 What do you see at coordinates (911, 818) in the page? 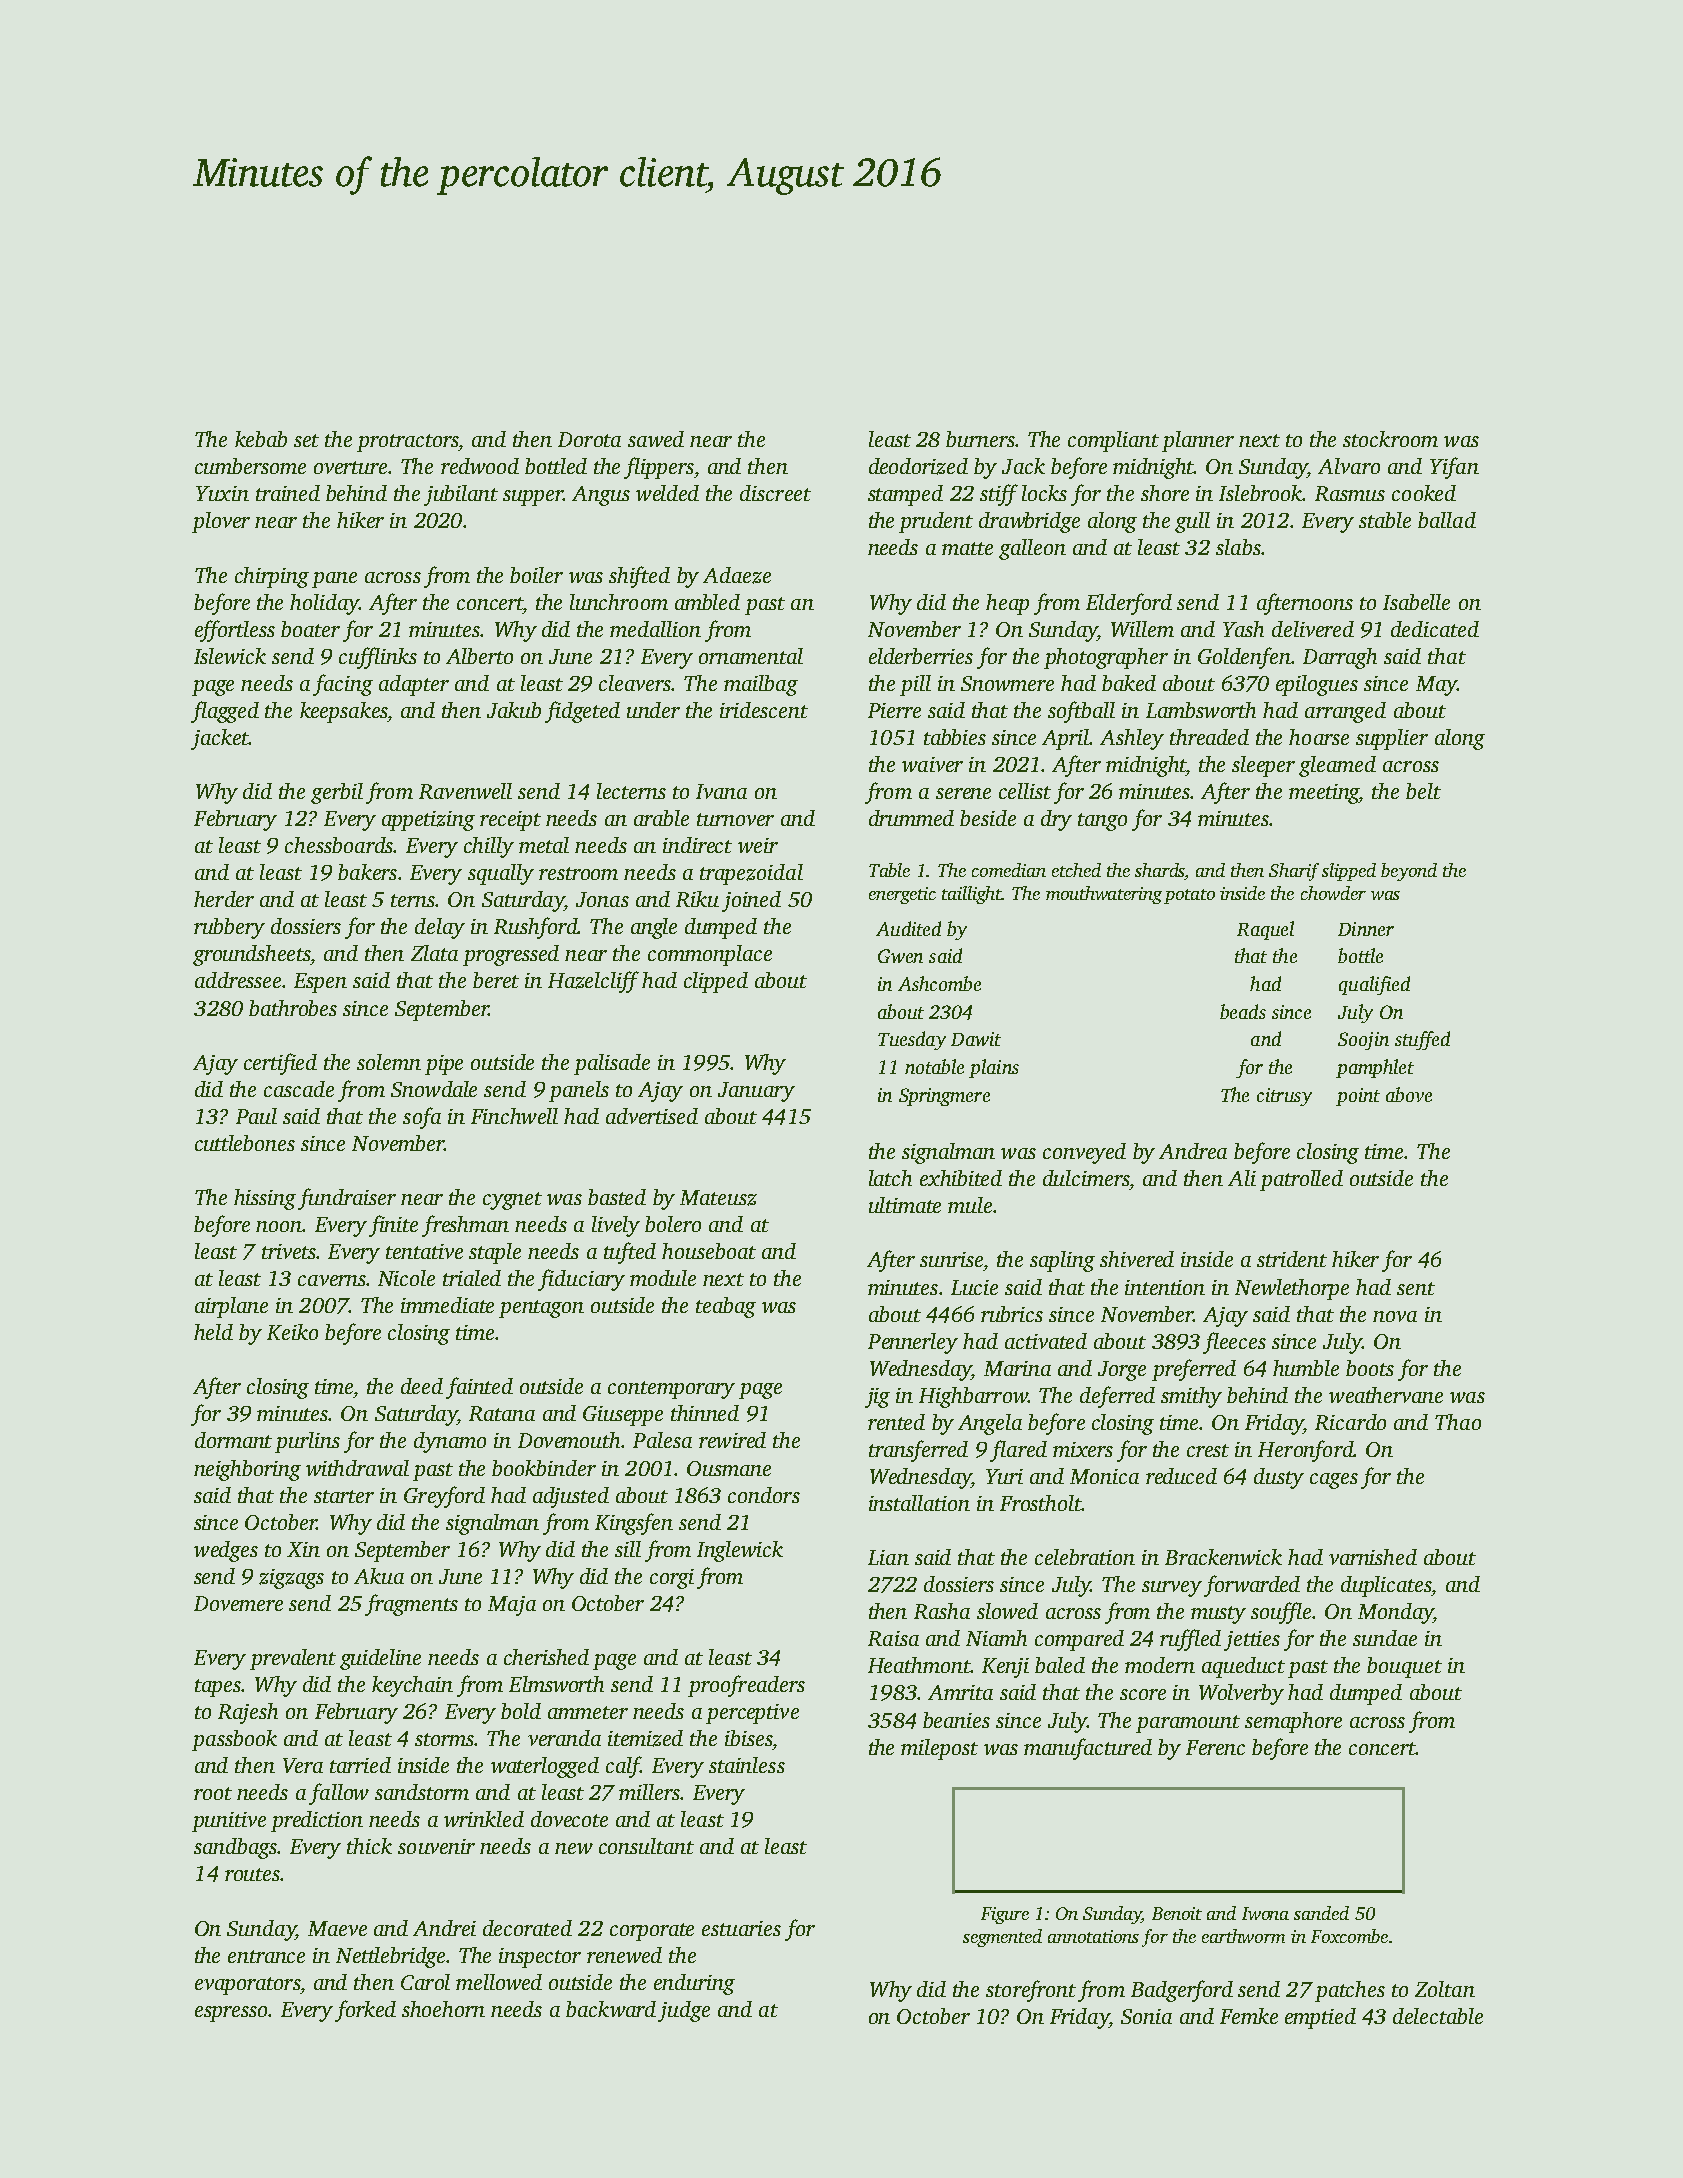
I see `drummed` at bounding box center [911, 818].
